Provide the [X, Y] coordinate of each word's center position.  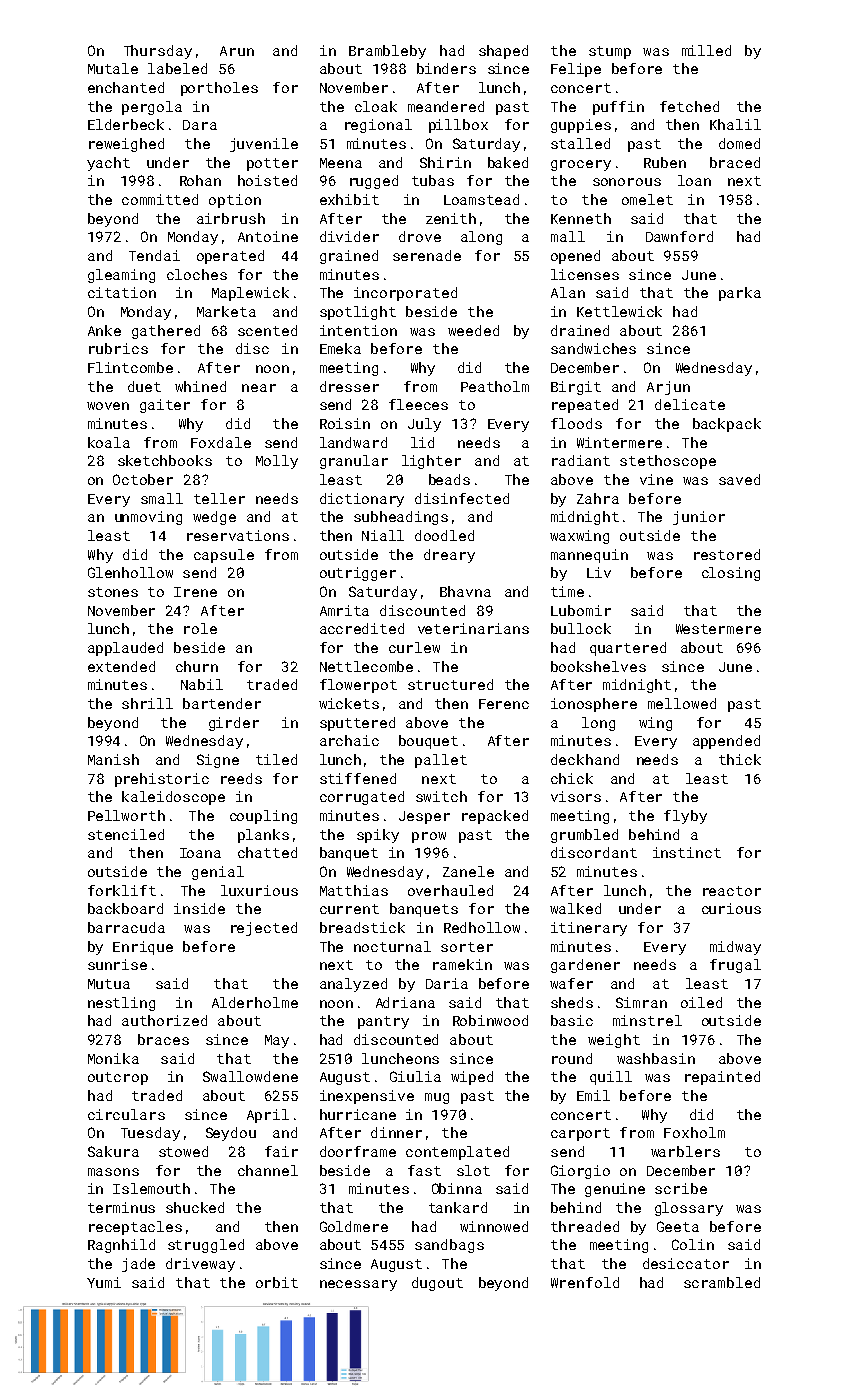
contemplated [457, 1153]
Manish [113, 759]
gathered [166, 332]
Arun [237, 51]
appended [726, 742]
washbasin [656, 1058]
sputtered [357, 724]
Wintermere [619, 442]
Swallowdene [250, 1076]
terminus [121, 1207]
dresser [349, 386]
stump [610, 52]
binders [446, 68]
